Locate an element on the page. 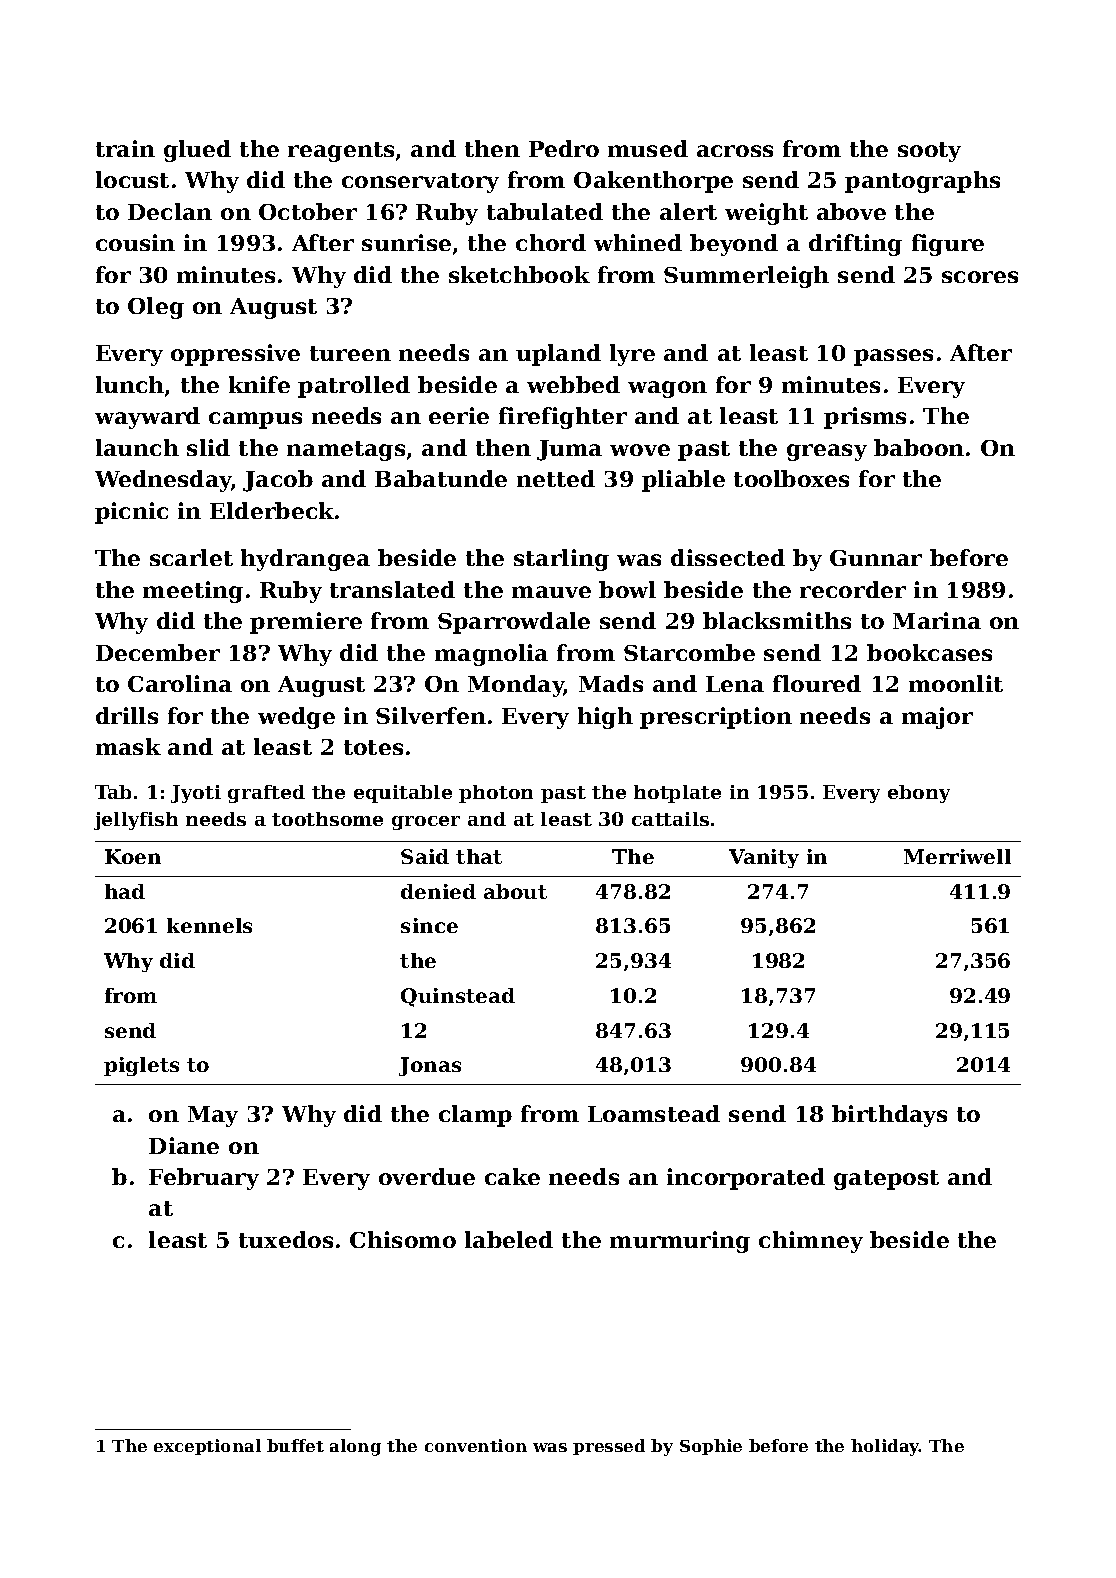  baboon is located at coordinates (919, 447).
